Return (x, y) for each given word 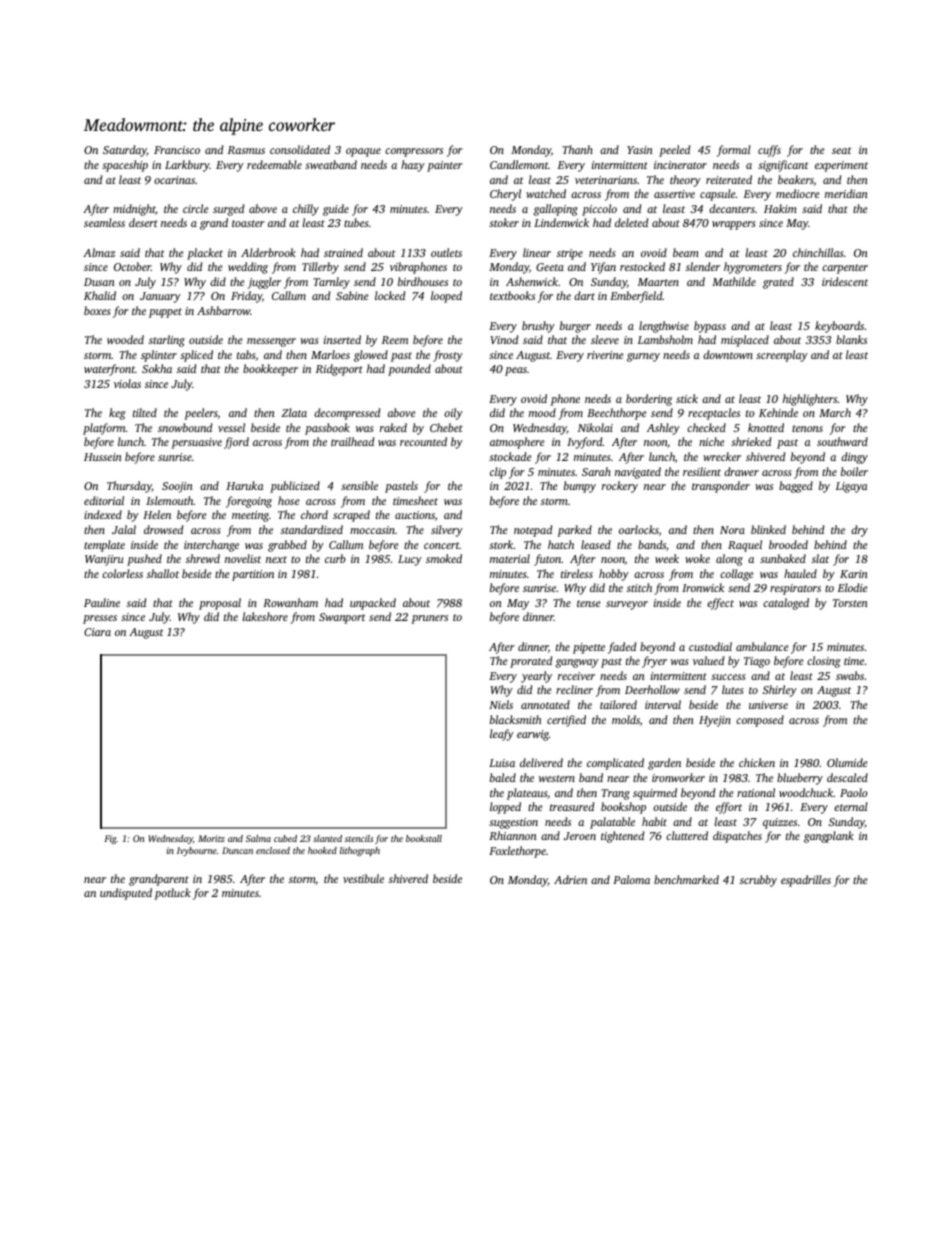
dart (584, 295)
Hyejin (715, 721)
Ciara (97, 632)
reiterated (729, 179)
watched (546, 193)
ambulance (762, 646)
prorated (531, 662)
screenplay (782, 356)
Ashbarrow (223, 310)
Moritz (211, 838)
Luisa (502, 763)
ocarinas (174, 180)
